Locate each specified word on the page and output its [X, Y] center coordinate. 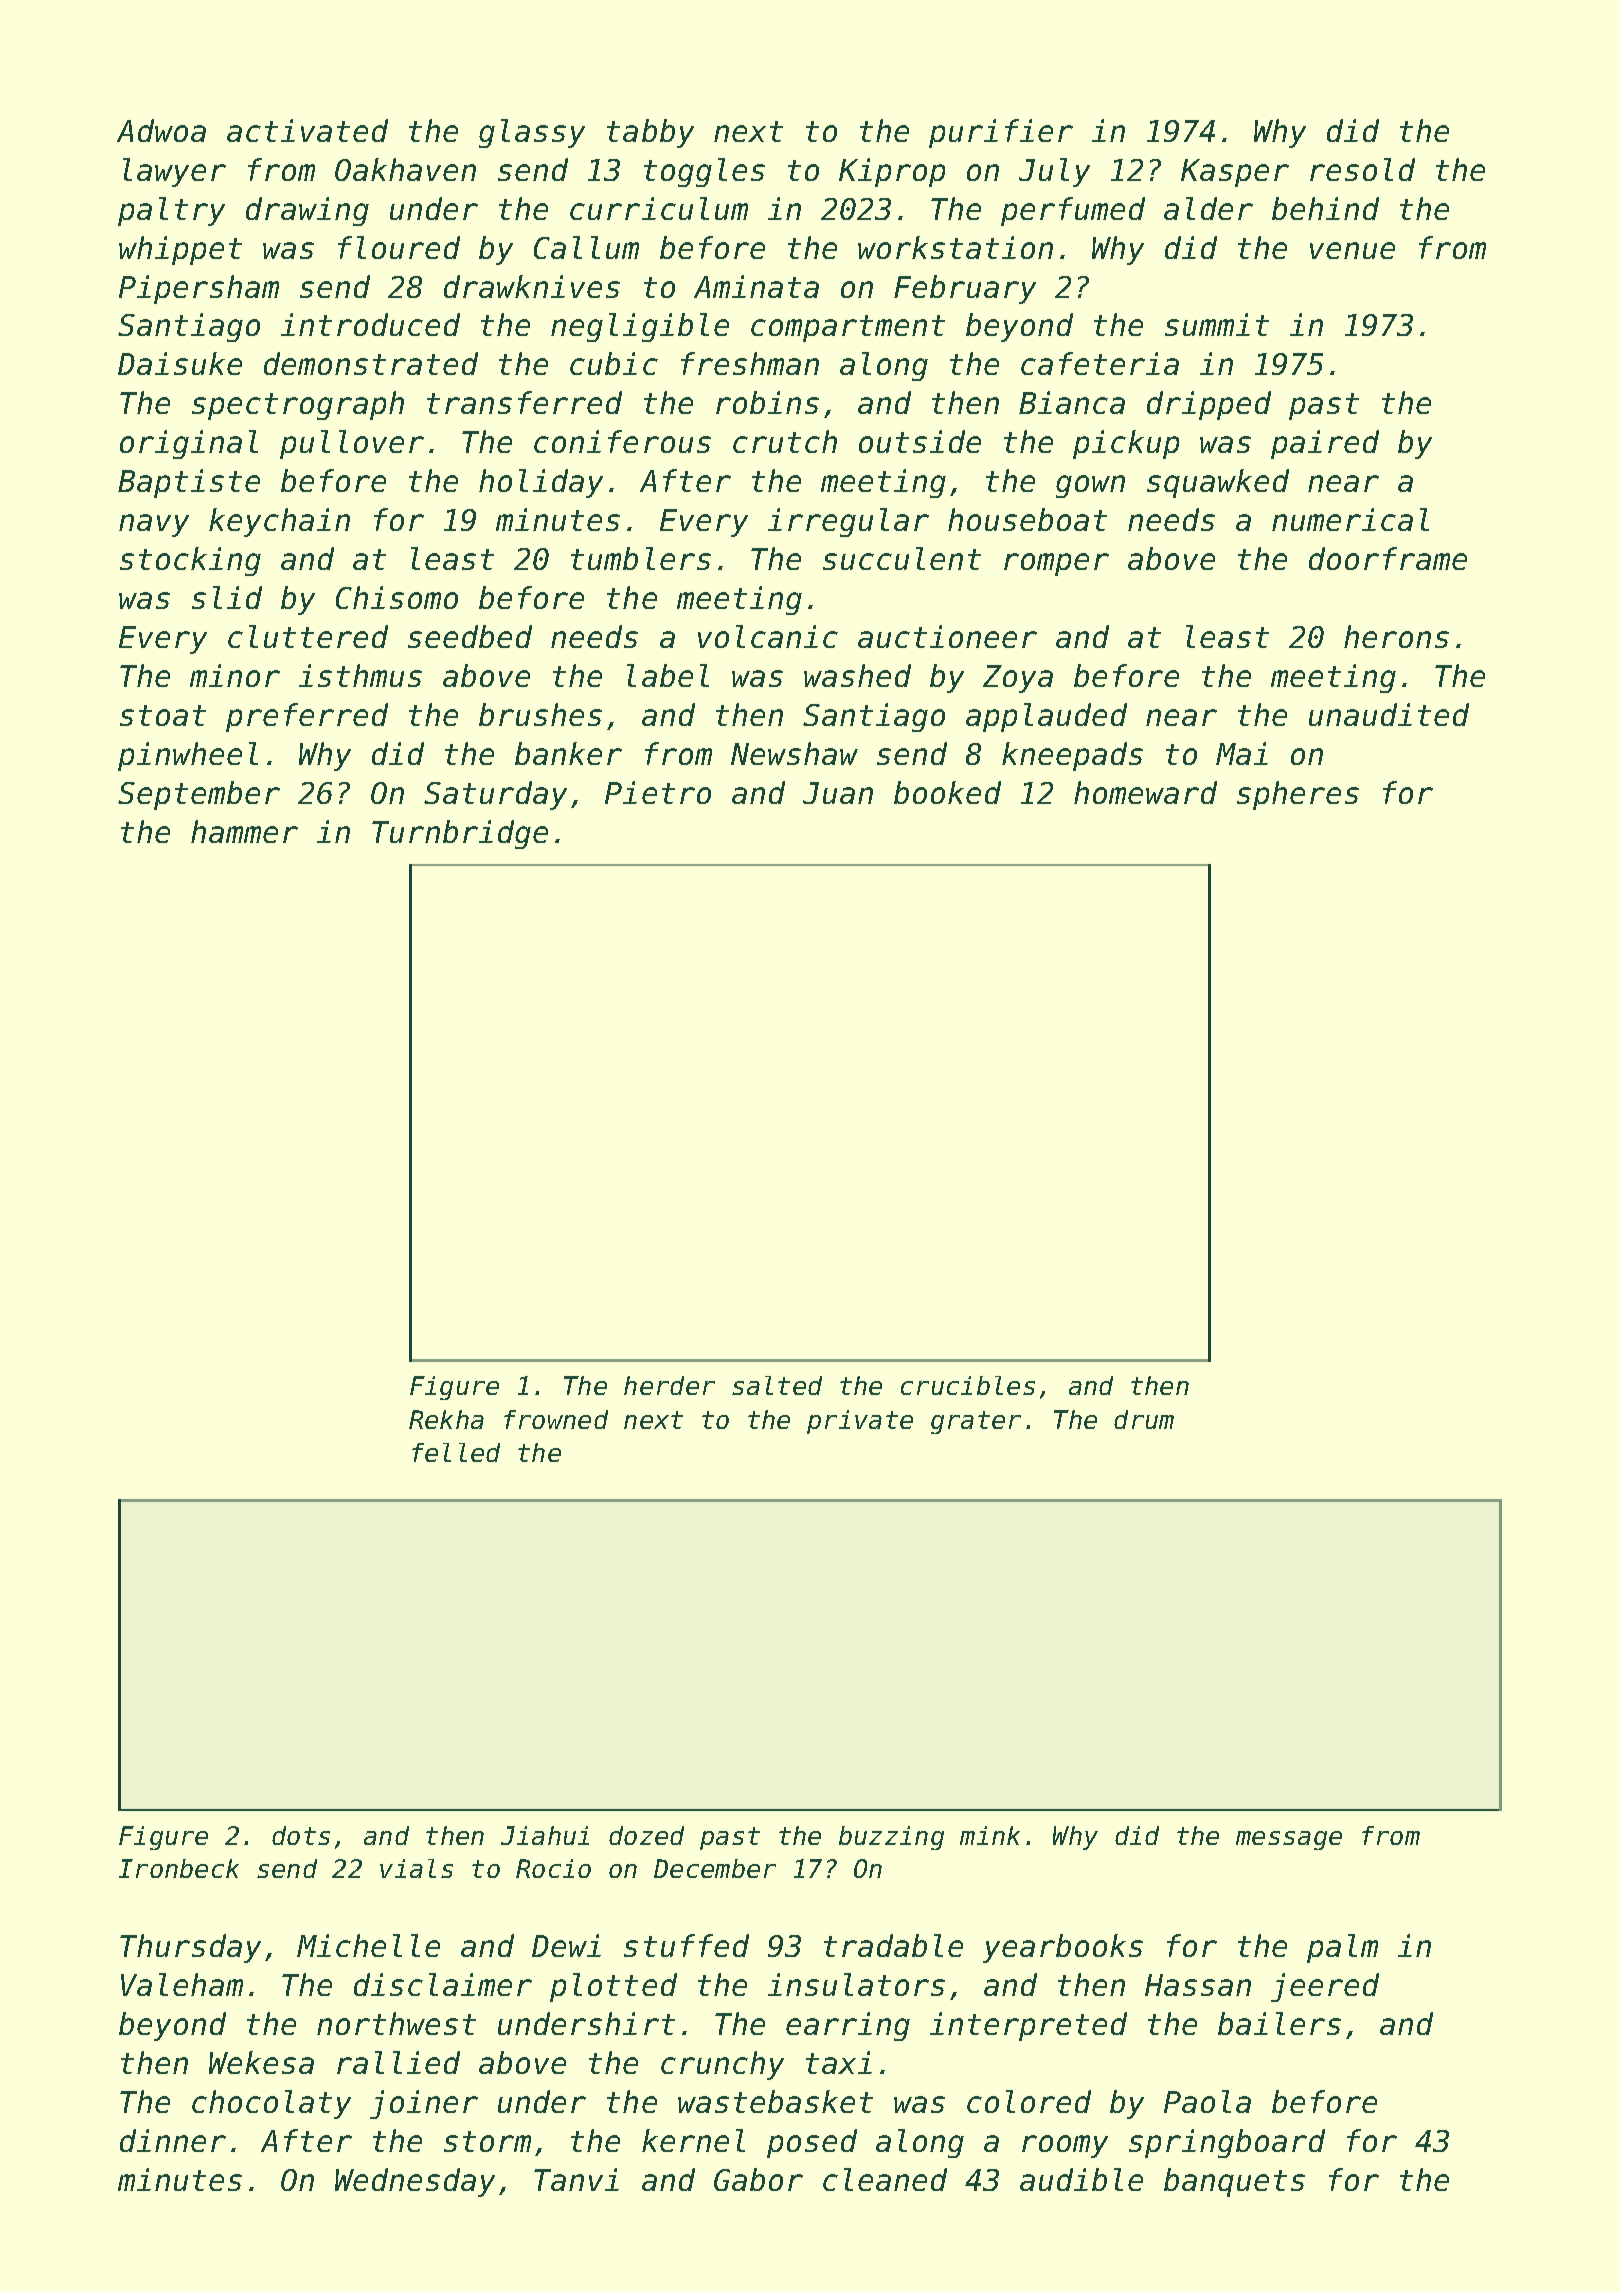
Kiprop [892, 172]
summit [1217, 324]
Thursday [190, 1948]
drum [1144, 1419]
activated [307, 130]
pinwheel [188, 756]
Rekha [446, 1419]
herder [669, 1385]
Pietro [658, 792]
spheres [1298, 795]
